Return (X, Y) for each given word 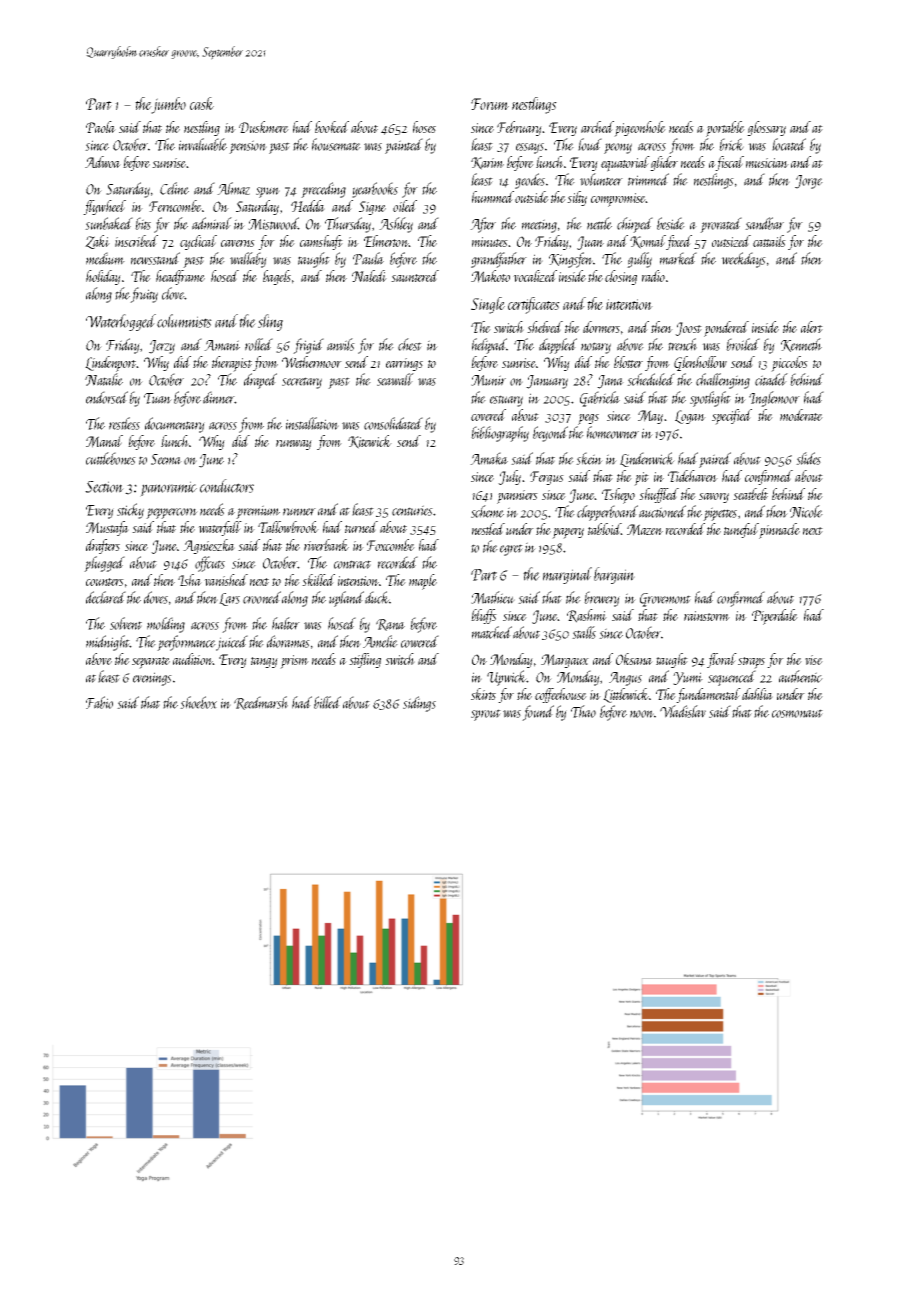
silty (577, 198)
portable (725, 129)
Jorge (809, 182)
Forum (490, 104)
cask (202, 103)
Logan (690, 417)
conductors (227, 486)
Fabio (99, 702)
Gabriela (600, 399)
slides (808, 458)
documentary (175, 425)
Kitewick (370, 442)
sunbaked (109, 223)
